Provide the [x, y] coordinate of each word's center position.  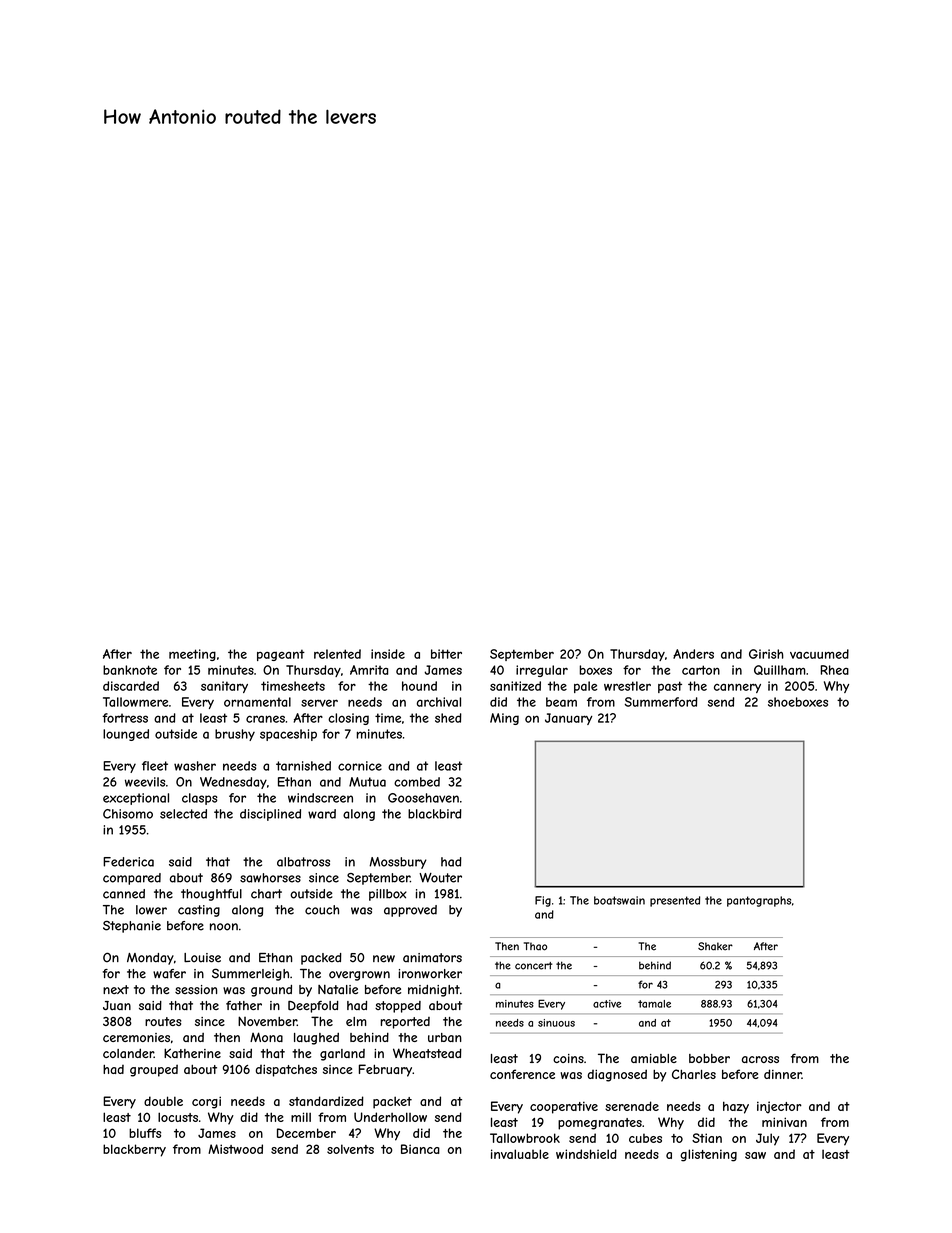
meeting [192, 655]
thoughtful [211, 895]
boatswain [619, 900]
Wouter [440, 878]
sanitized [515, 686]
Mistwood [235, 1149]
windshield [586, 1154]
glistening [708, 1155]
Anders [693, 654]
